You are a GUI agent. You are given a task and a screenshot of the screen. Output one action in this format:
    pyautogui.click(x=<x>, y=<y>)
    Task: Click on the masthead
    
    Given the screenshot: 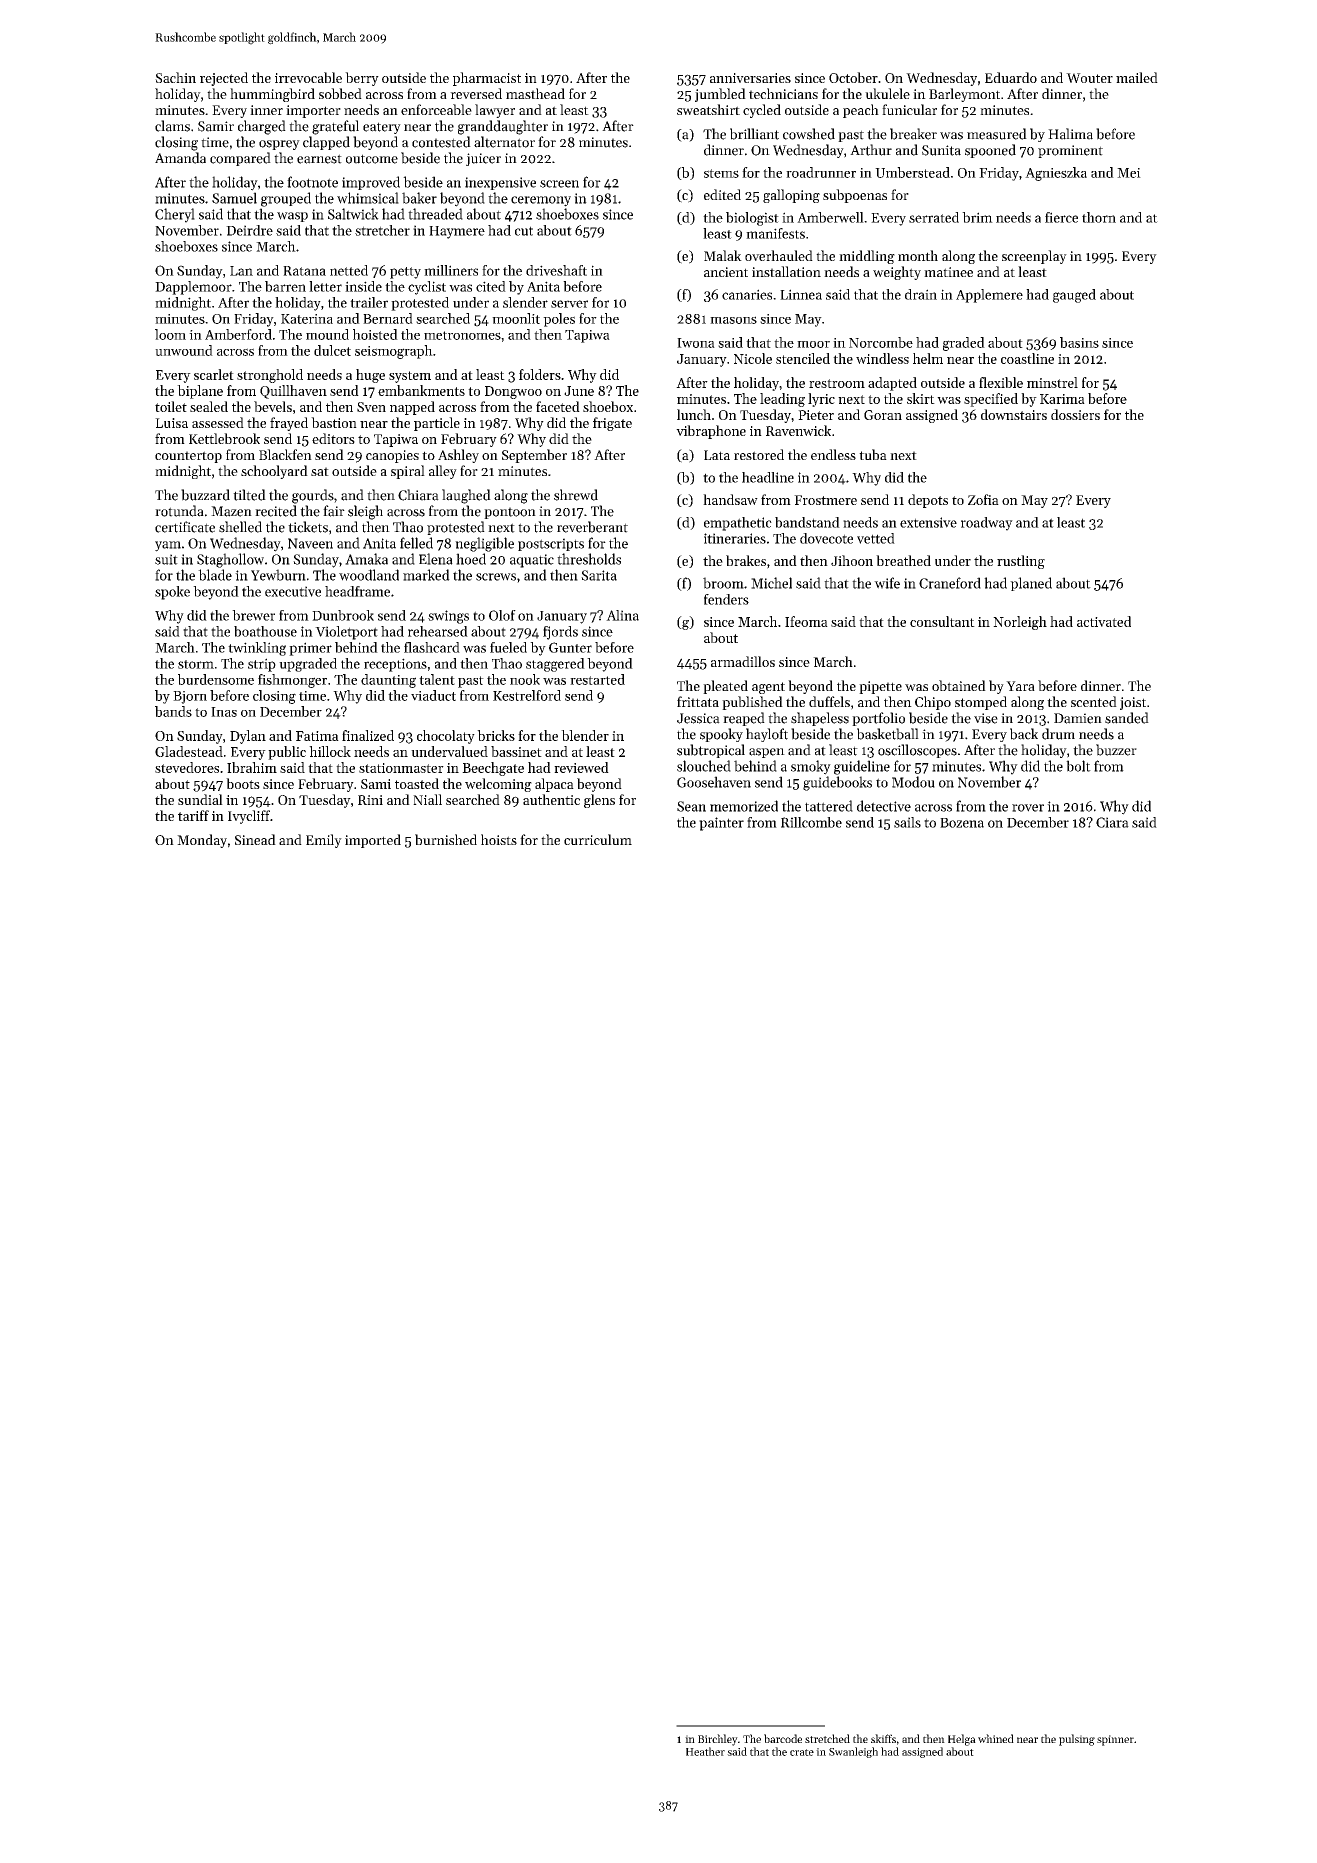 What is the action you would take?
    pyautogui.click(x=535, y=93)
